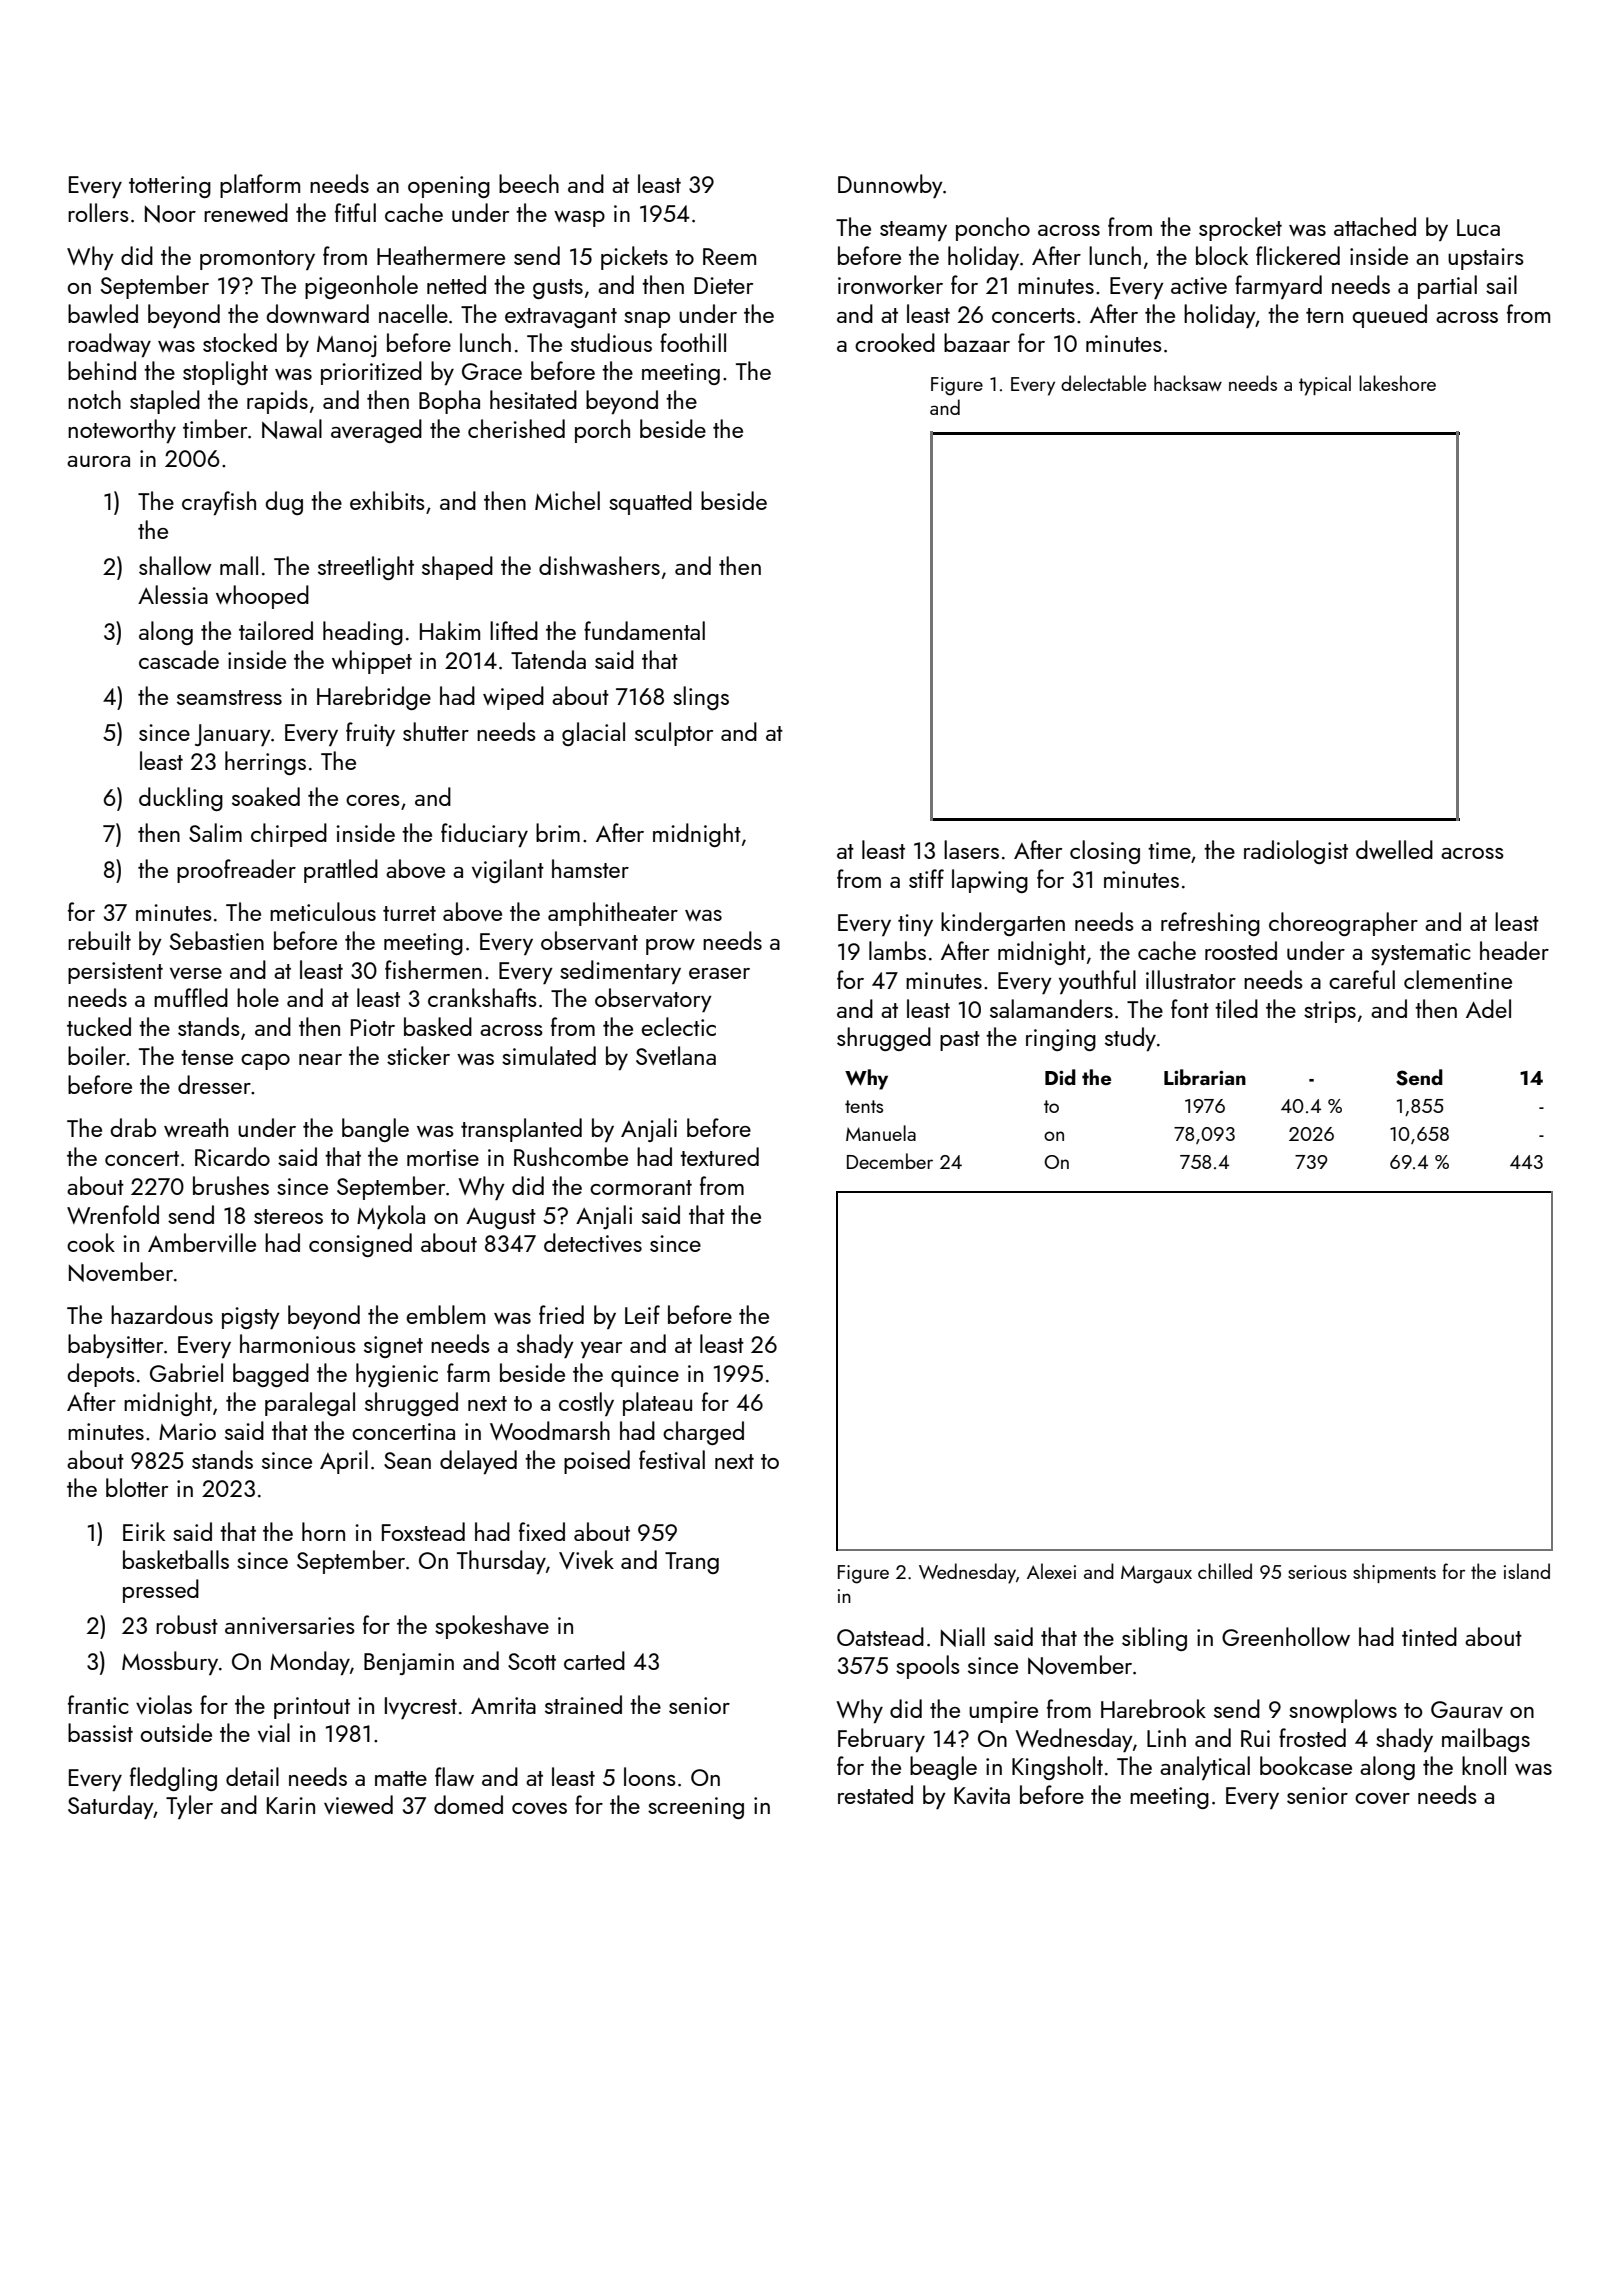 The height and width of the image is (2292, 1620). What do you see at coordinates (1389, 316) in the image?
I see `queued` at bounding box center [1389, 316].
